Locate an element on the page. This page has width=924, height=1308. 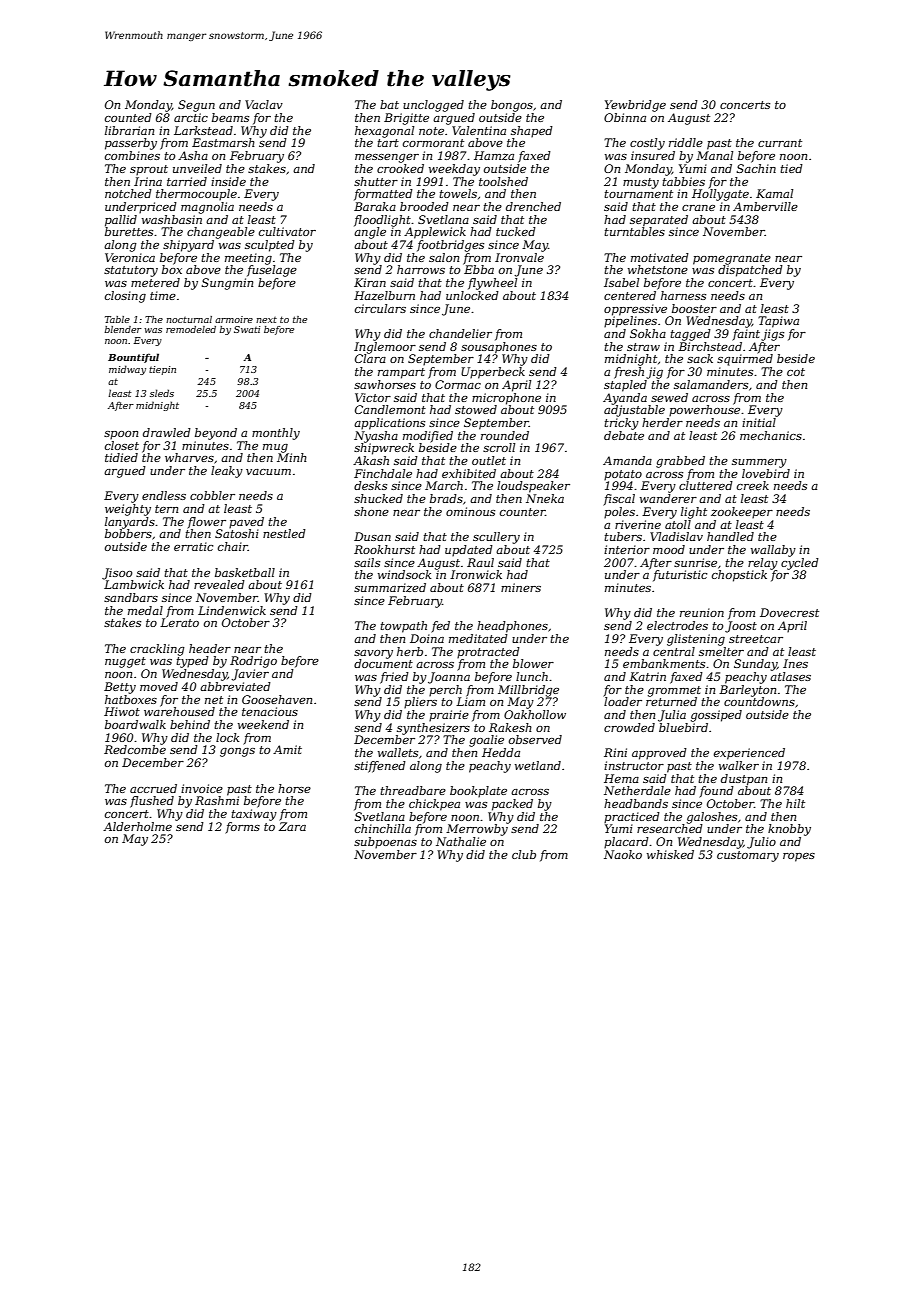
counted is located at coordinates (128, 117).
